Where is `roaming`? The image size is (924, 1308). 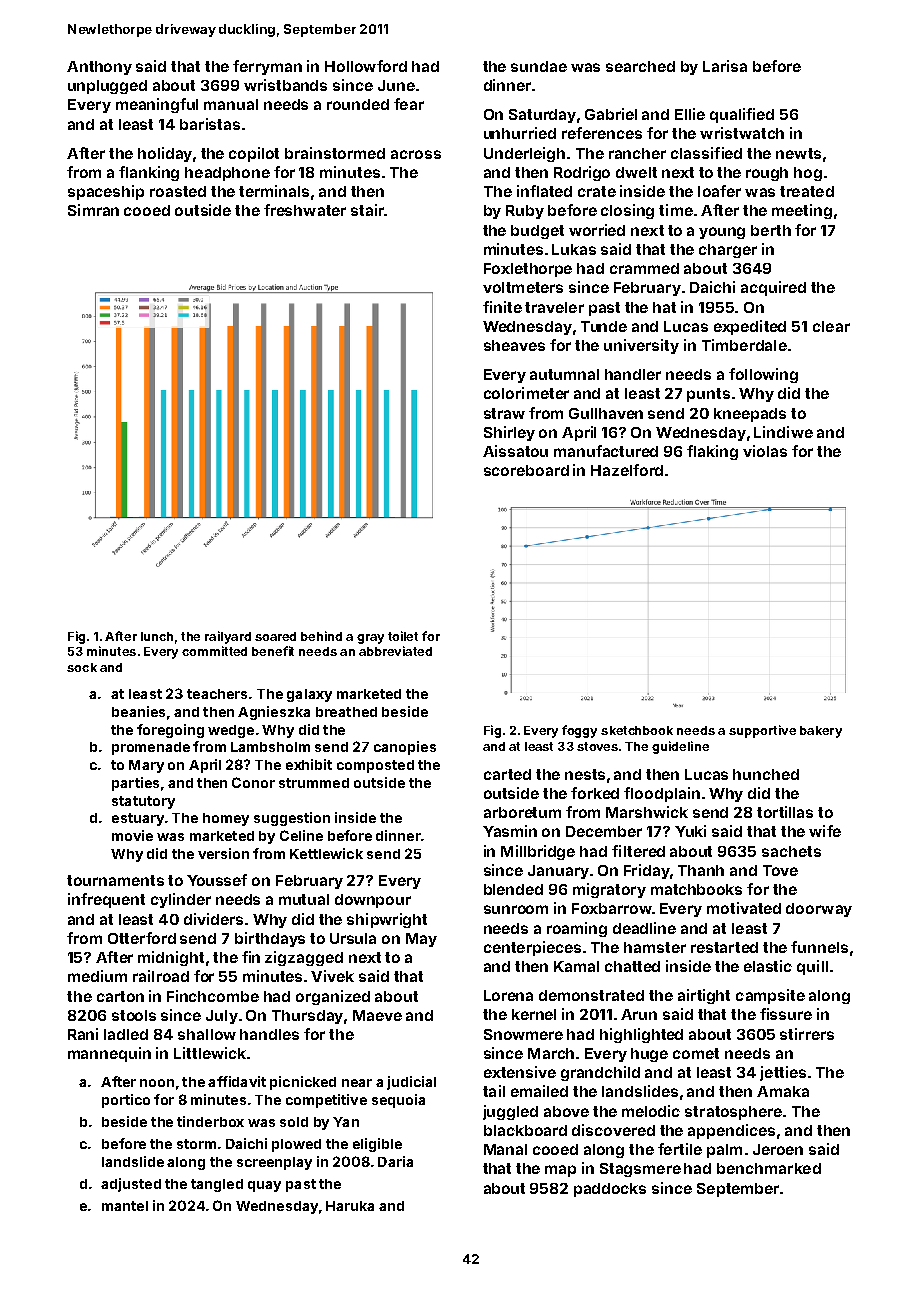 roaming is located at coordinates (577, 929).
